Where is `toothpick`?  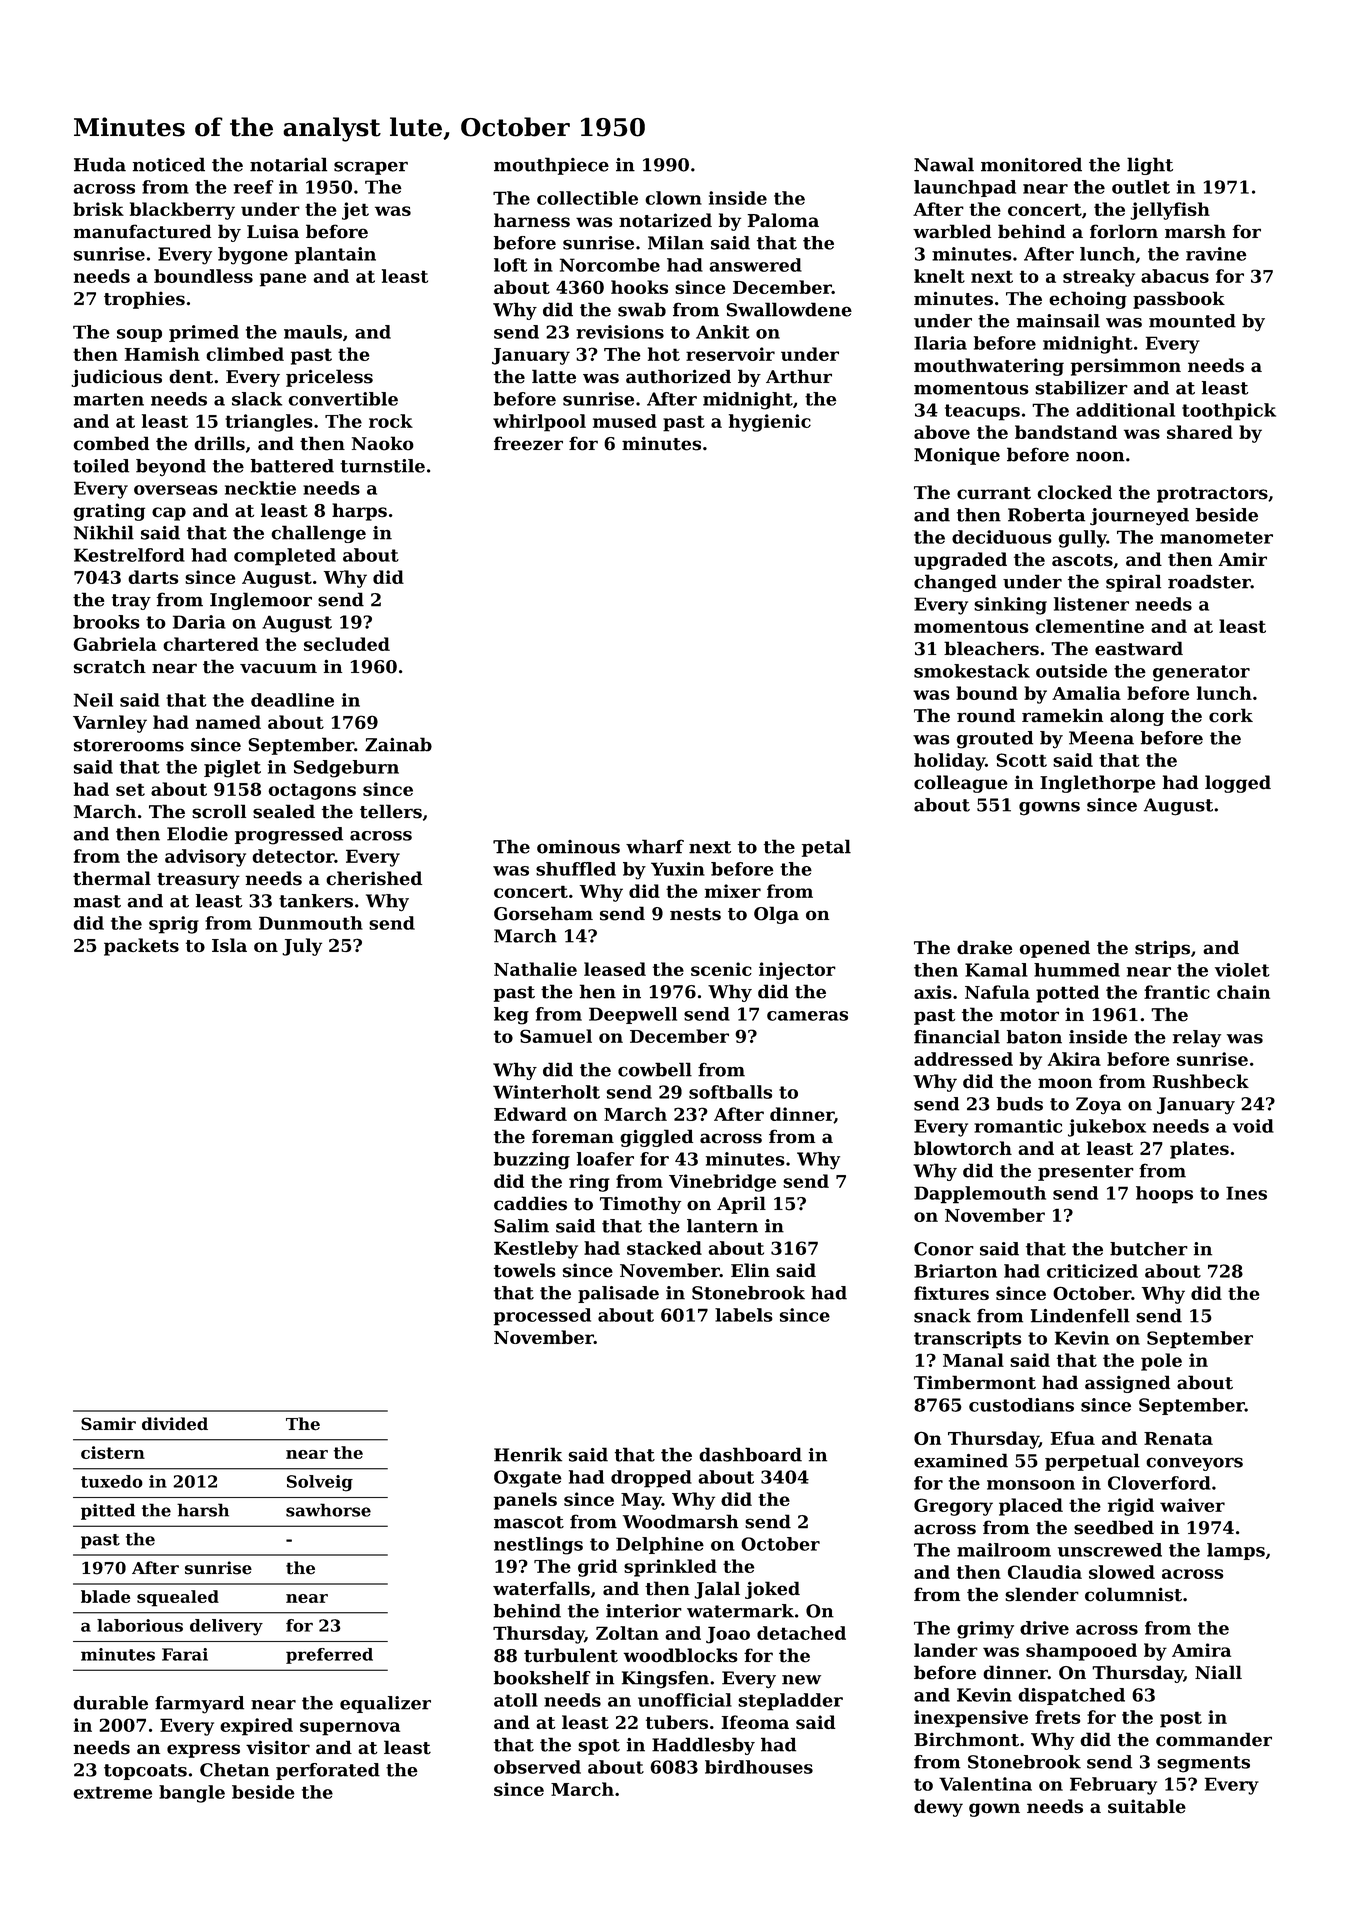 toothpick is located at coordinates (1229, 412).
